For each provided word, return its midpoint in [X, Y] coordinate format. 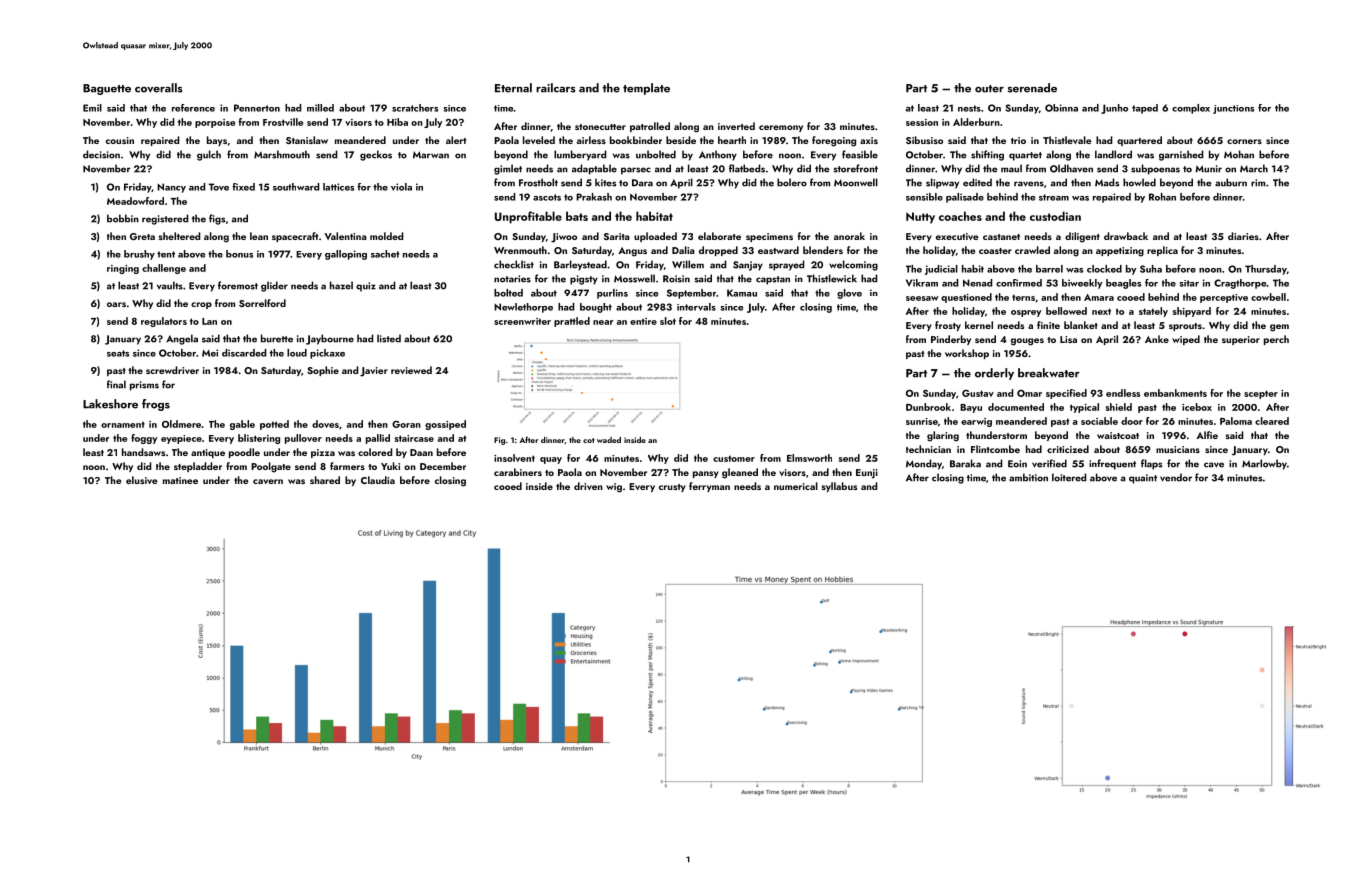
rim [1258, 183]
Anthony [718, 155]
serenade [1032, 88]
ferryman [709, 487]
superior [1241, 340]
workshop [967, 354]
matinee [180, 480]
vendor [1176, 477]
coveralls [158, 88]
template [646, 89]
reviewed [411, 370]
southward [296, 187]
